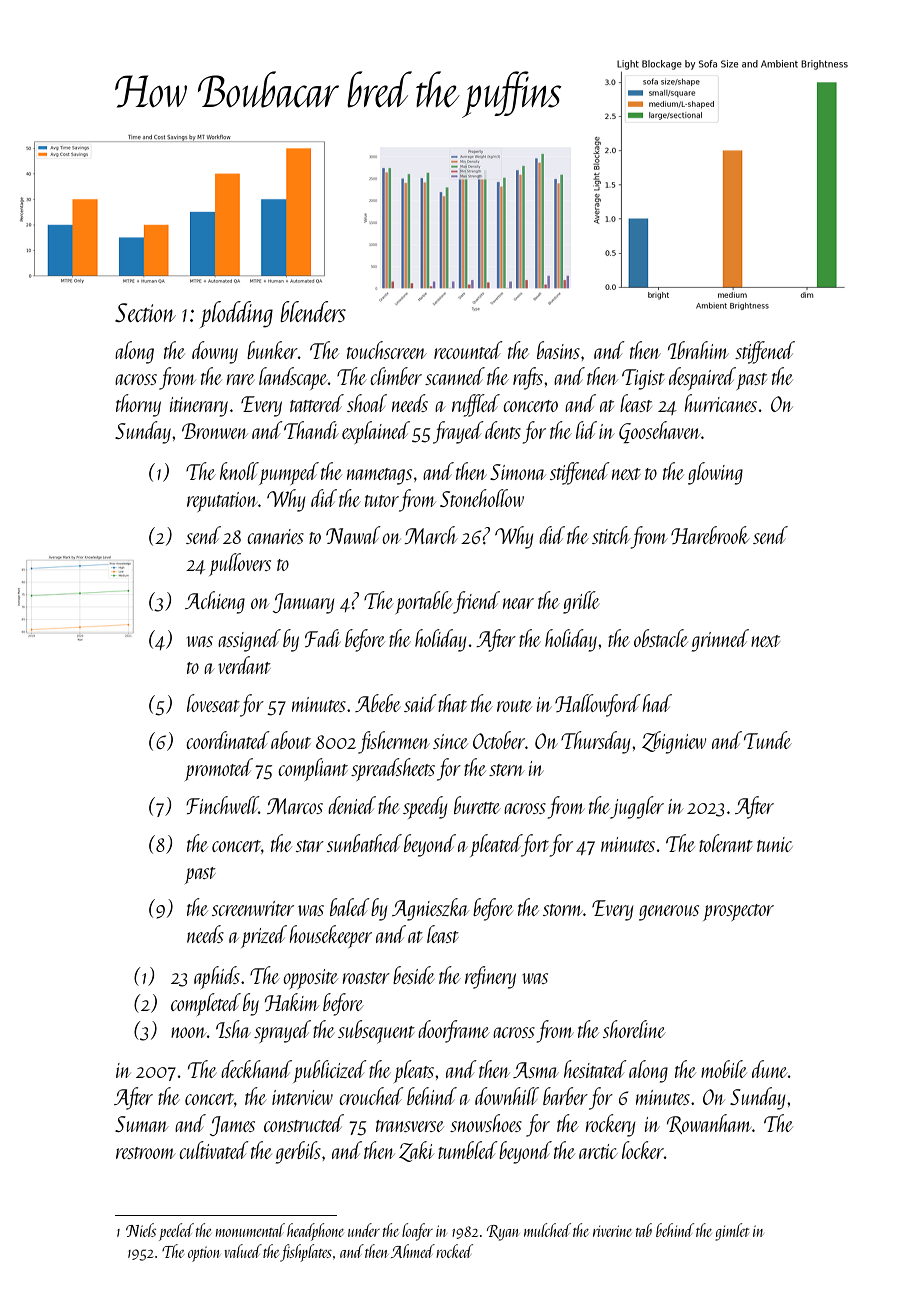  Describe the element at coordinates (715, 473) in the image. I see `glowing` at that location.
